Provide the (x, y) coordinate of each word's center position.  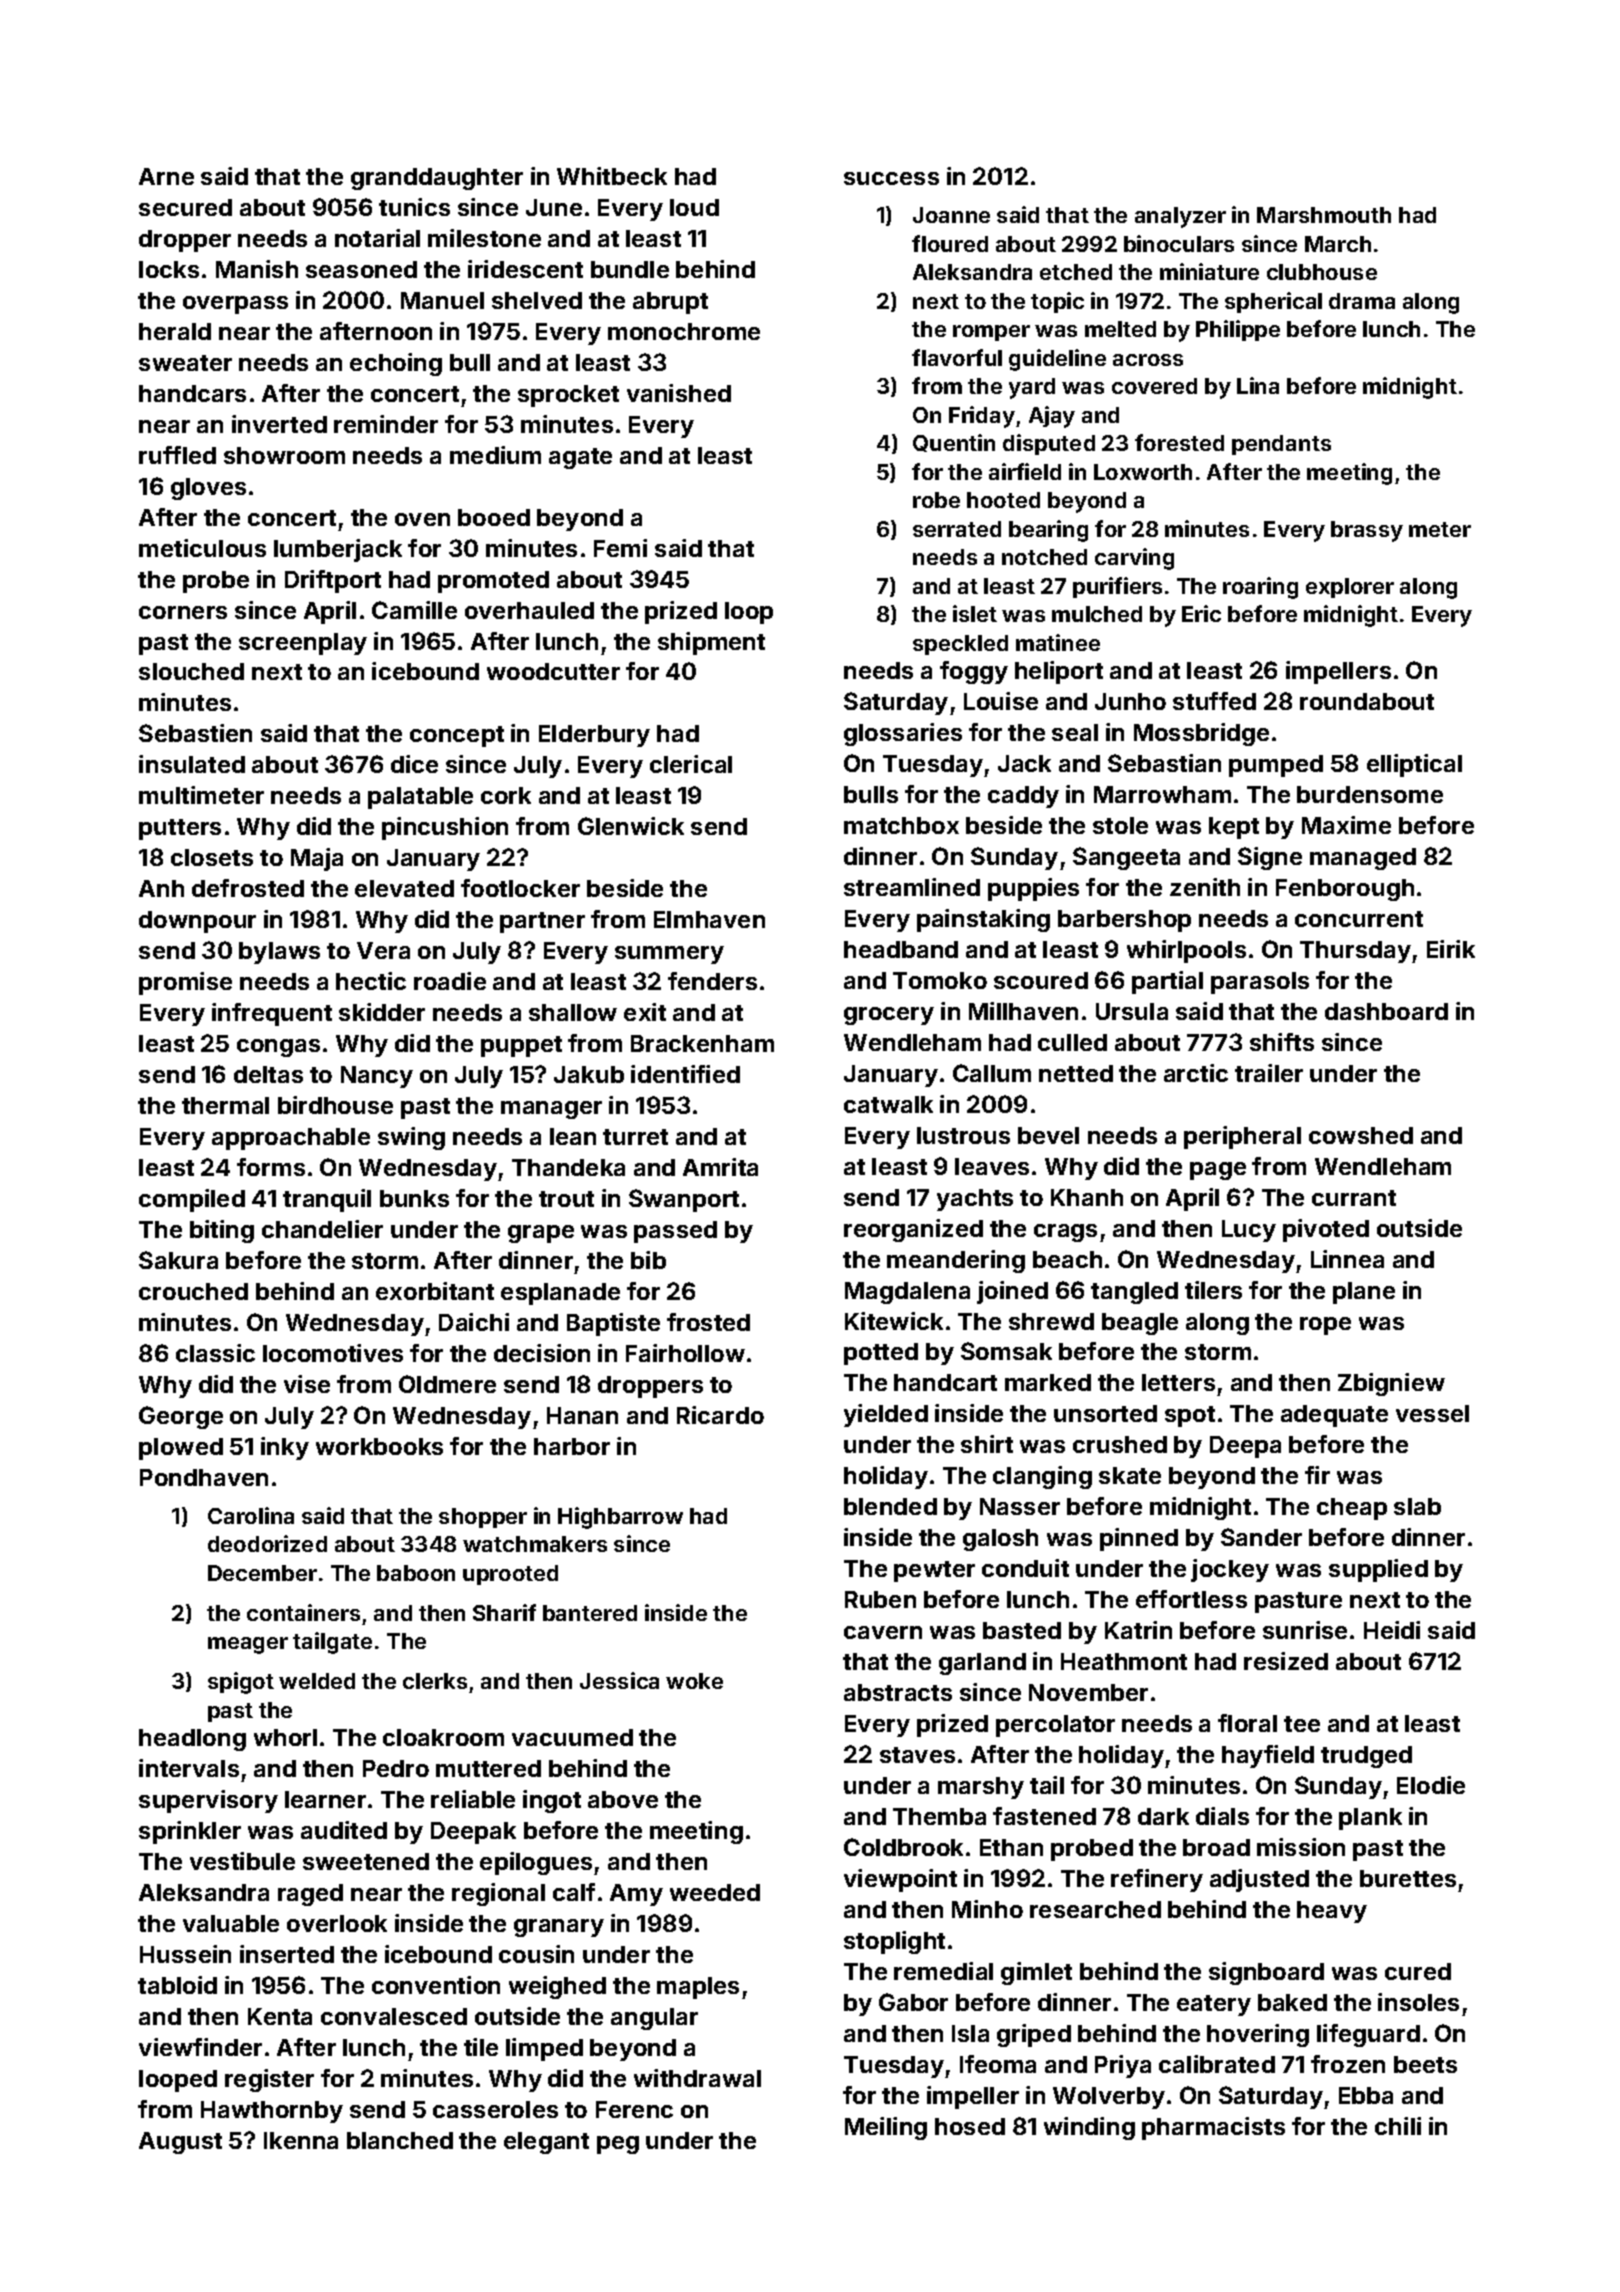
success (891, 178)
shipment (711, 643)
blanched (400, 2140)
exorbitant (435, 1291)
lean (573, 1136)
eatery (1214, 2005)
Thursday (1355, 952)
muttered (488, 1768)
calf (574, 1892)
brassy (1367, 531)
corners (183, 612)
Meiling (886, 2128)
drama (1362, 301)
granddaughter (437, 179)
